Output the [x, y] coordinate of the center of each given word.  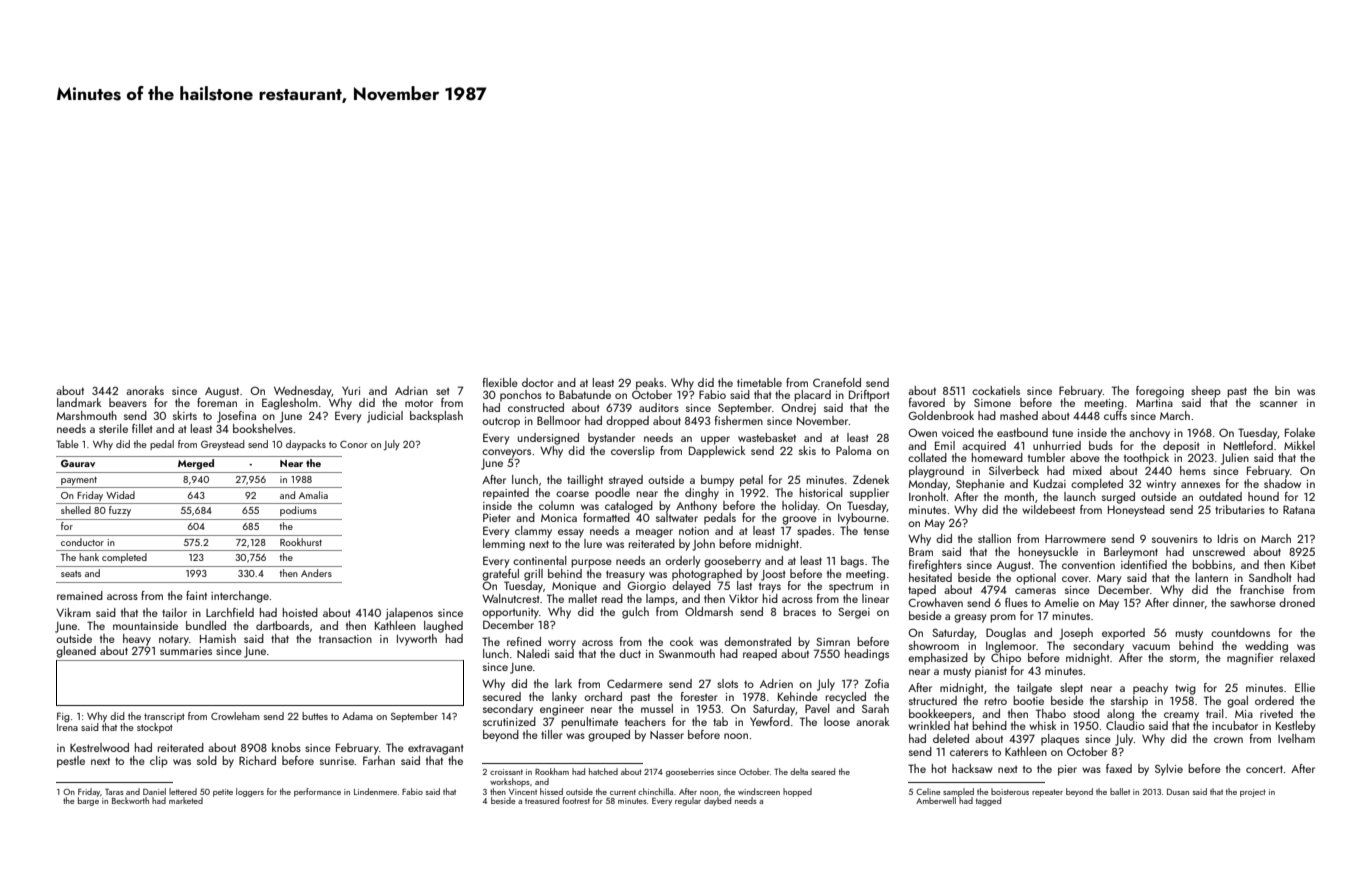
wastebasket [767, 437]
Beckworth [130, 800]
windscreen [759, 791]
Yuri [351, 391]
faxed [1119, 768]
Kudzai [1050, 483]
